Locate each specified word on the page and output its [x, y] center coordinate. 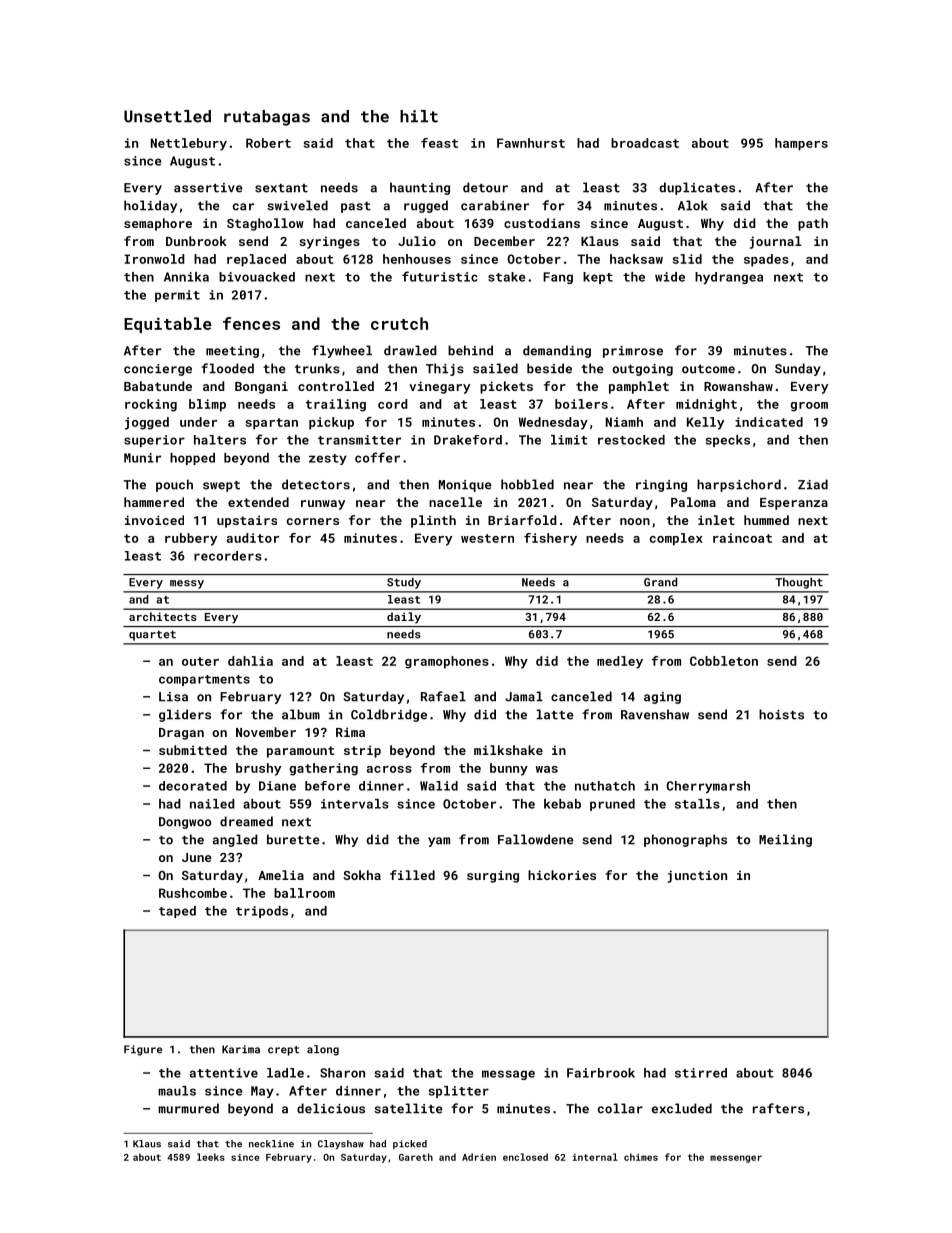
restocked [631, 440]
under [198, 422]
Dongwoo [185, 823]
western [487, 538]
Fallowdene [536, 839]
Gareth [416, 1157]
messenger [736, 1159]
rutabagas [267, 118]
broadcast [645, 143]
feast [439, 143]
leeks [211, 1157]
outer [200, 661]
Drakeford [468, 440]
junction [697, 876]
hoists [781, 714]
